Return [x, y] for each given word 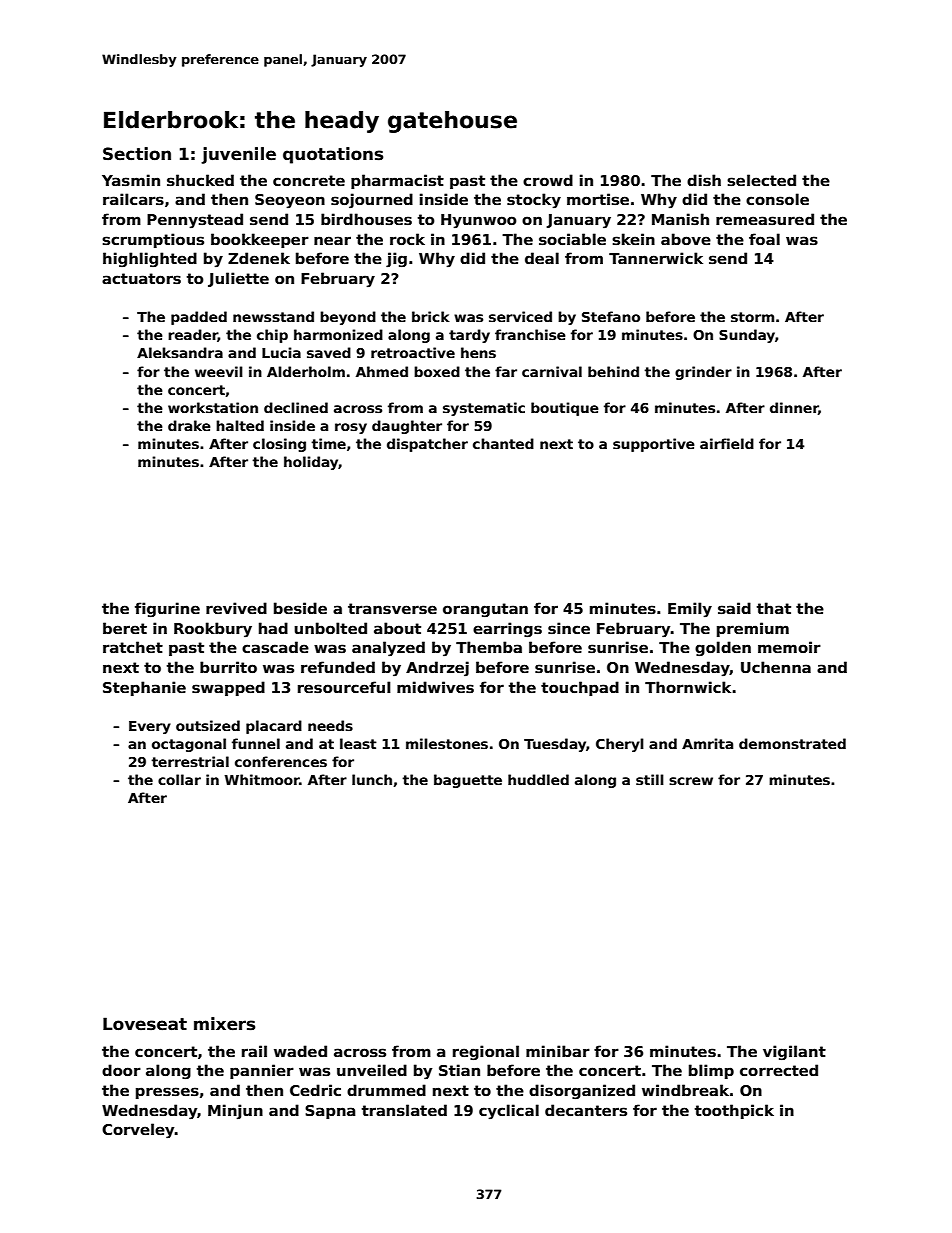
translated [404, 1110]
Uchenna [776, 667]
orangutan [485, 610]
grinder [703, 373]
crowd [548, 180]
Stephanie [144, 688]
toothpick [734, 1111]
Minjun [235, 1111]
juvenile [238, 155]
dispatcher [427, 445]
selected [761, 180]
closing [279, 445]
